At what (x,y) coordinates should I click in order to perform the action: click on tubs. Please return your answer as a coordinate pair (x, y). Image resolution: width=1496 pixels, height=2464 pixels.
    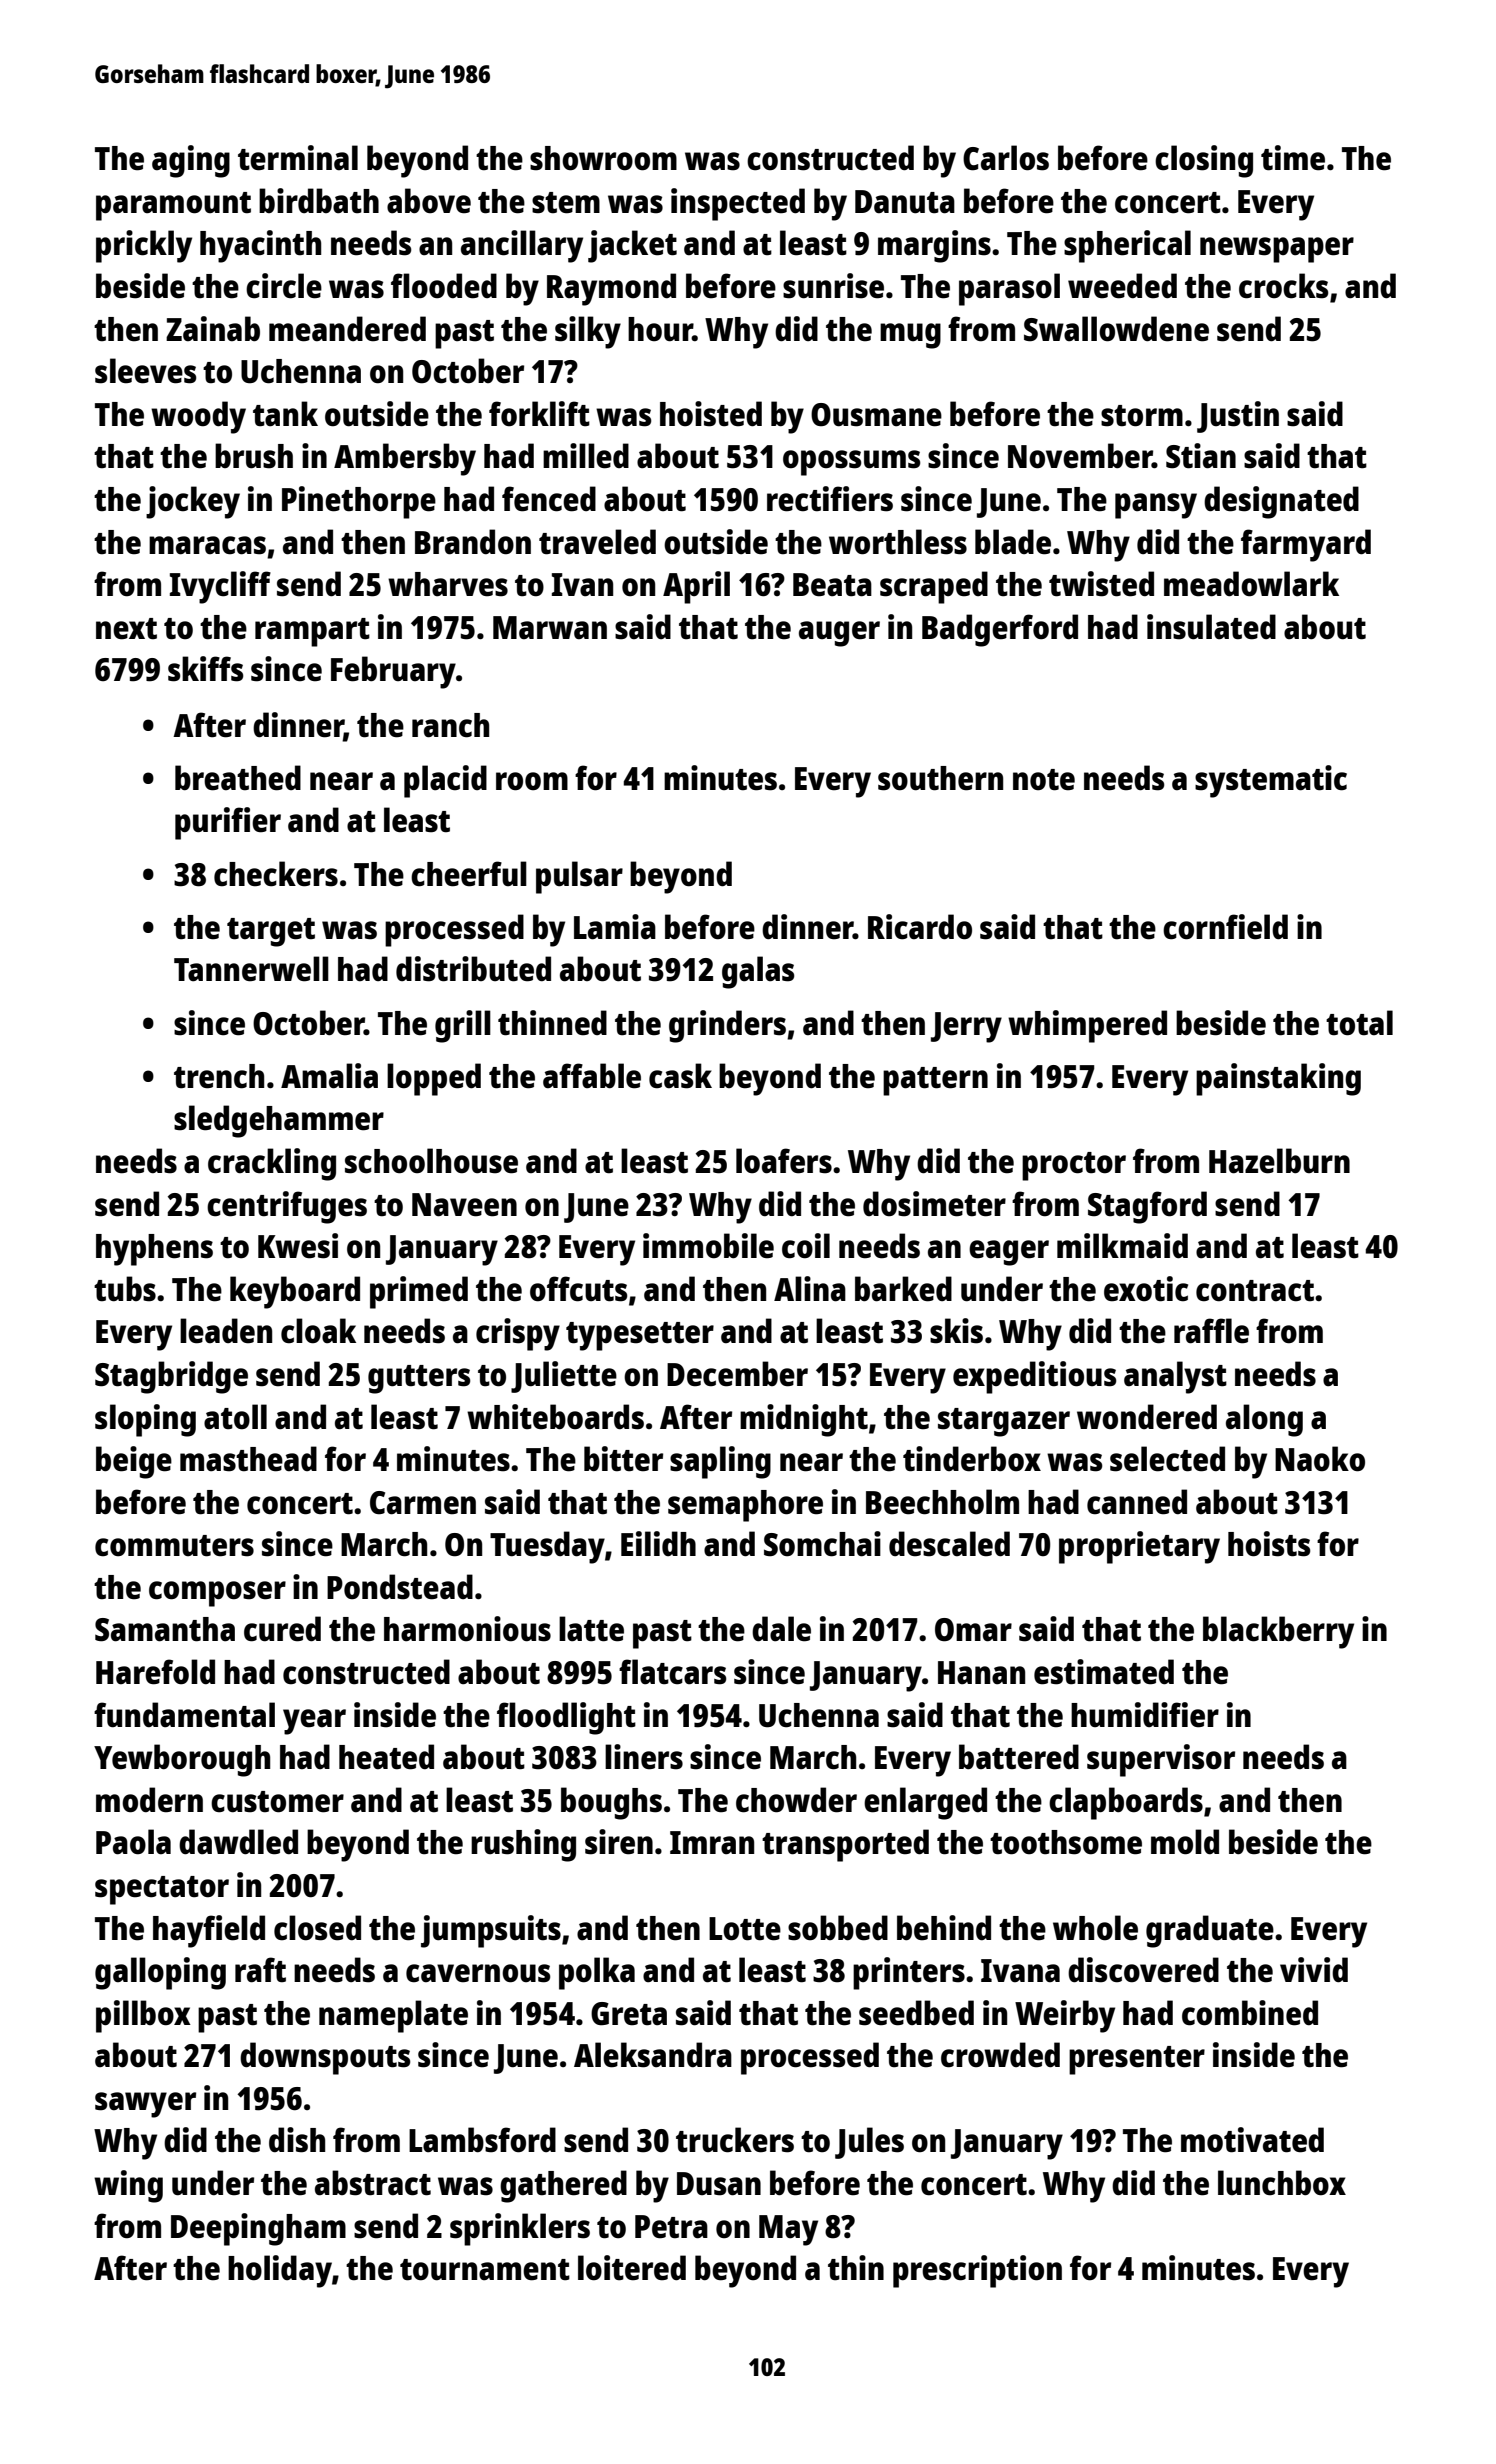
    Looking at the image, I should click on (125, 1289).
